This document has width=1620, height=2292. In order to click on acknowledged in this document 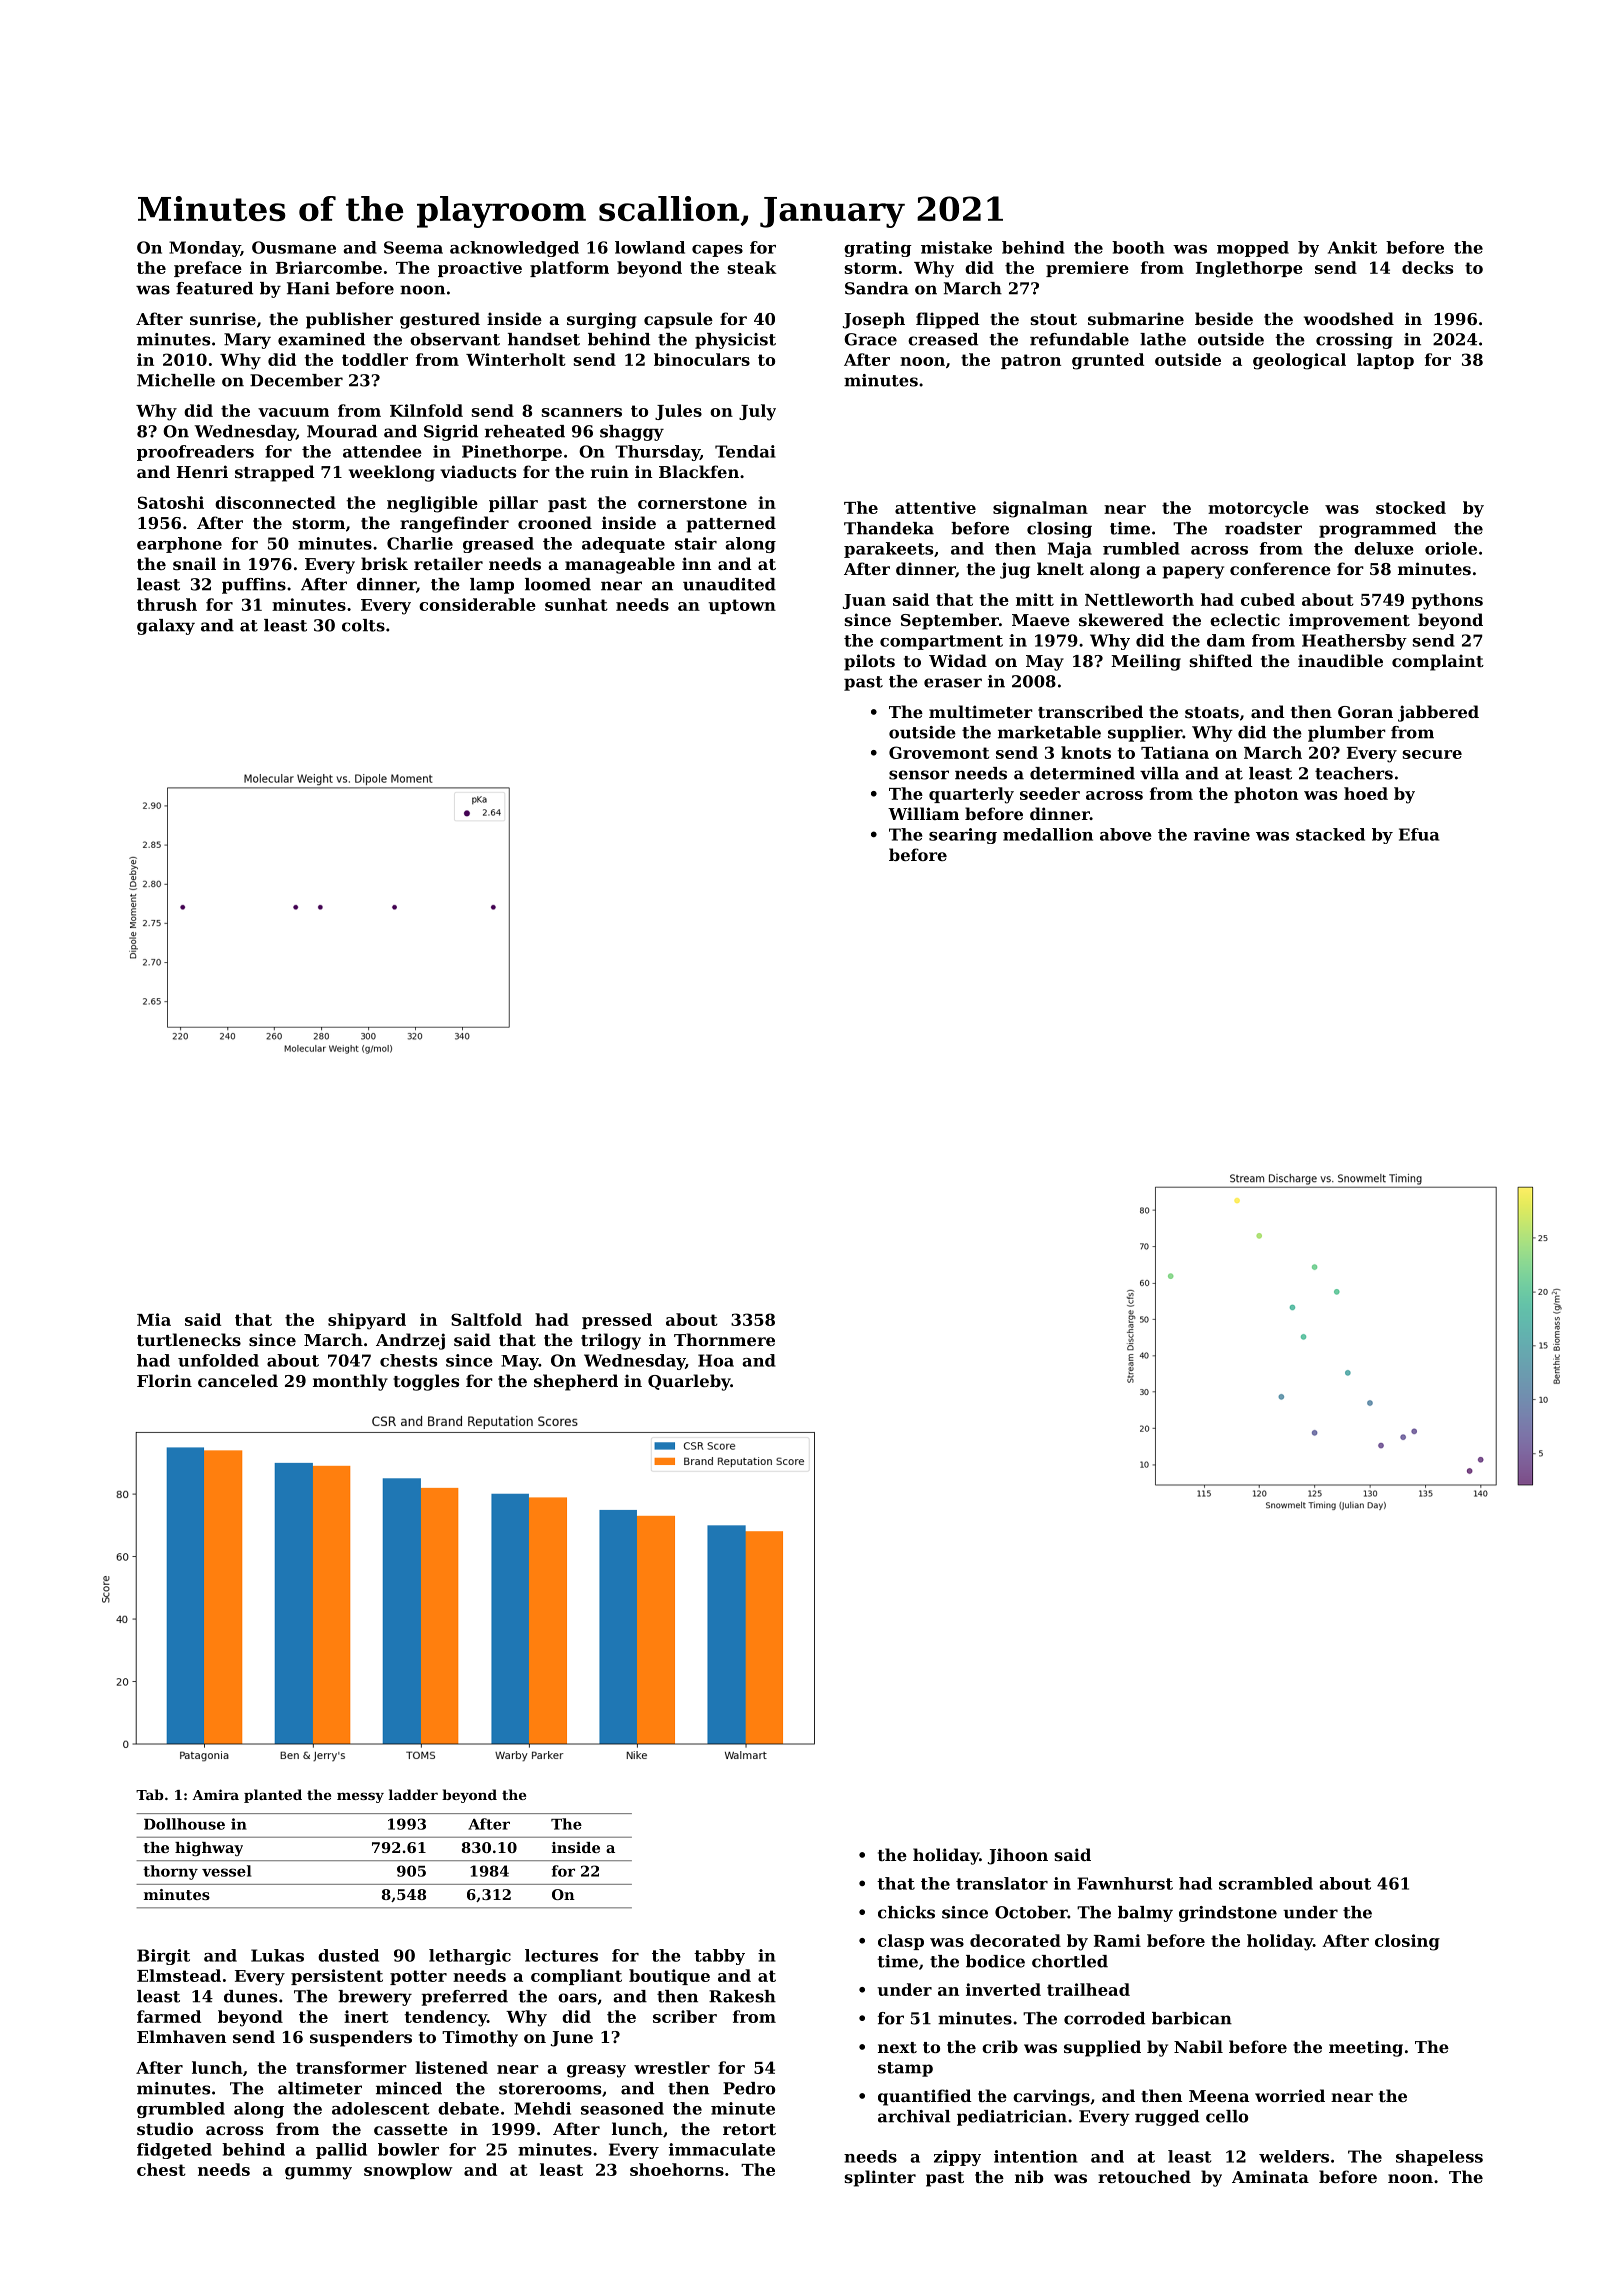, I will do `click(514, 249)`.
